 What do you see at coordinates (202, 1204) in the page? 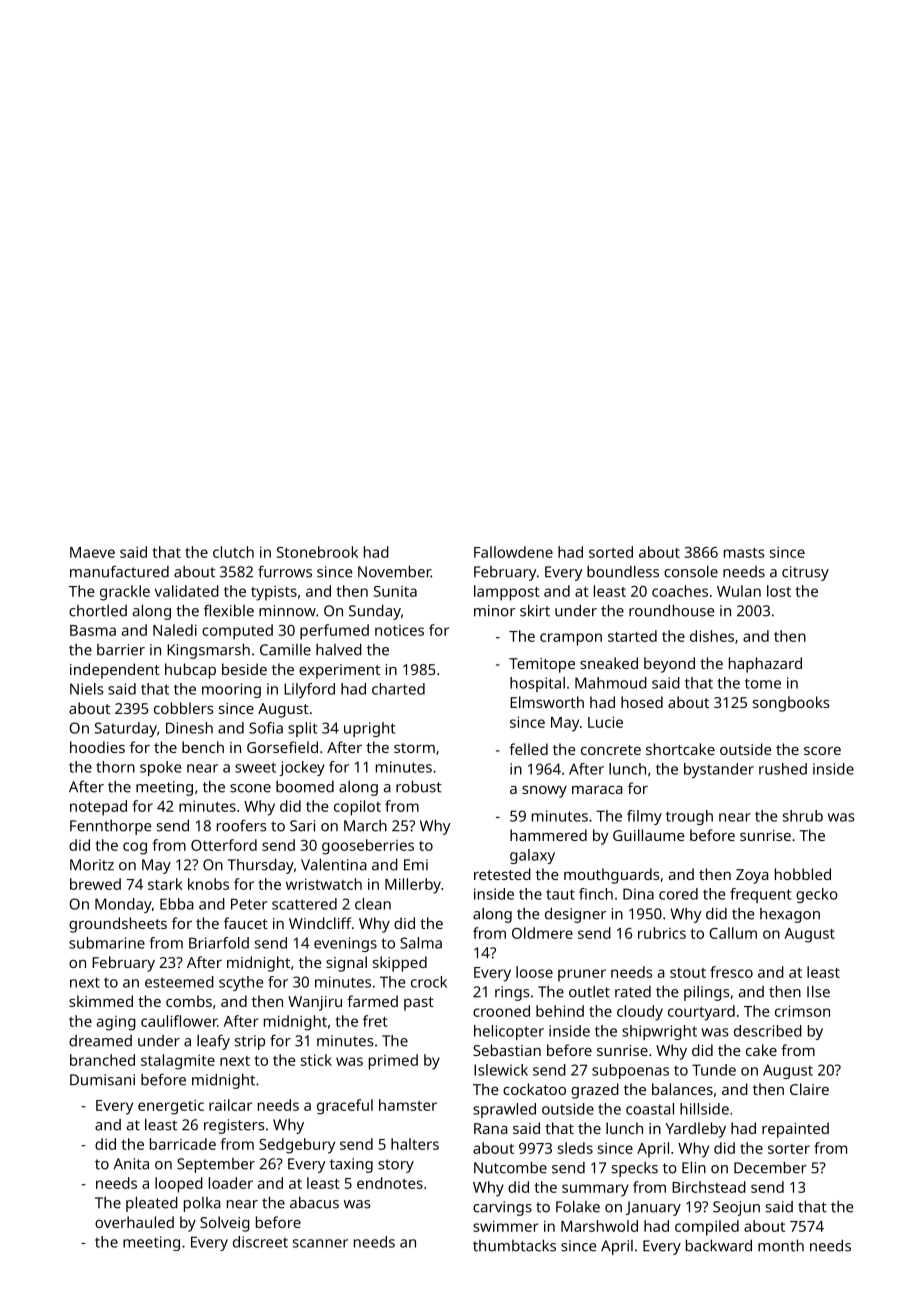
I see `polka` at bounding box center [202, 1204].
